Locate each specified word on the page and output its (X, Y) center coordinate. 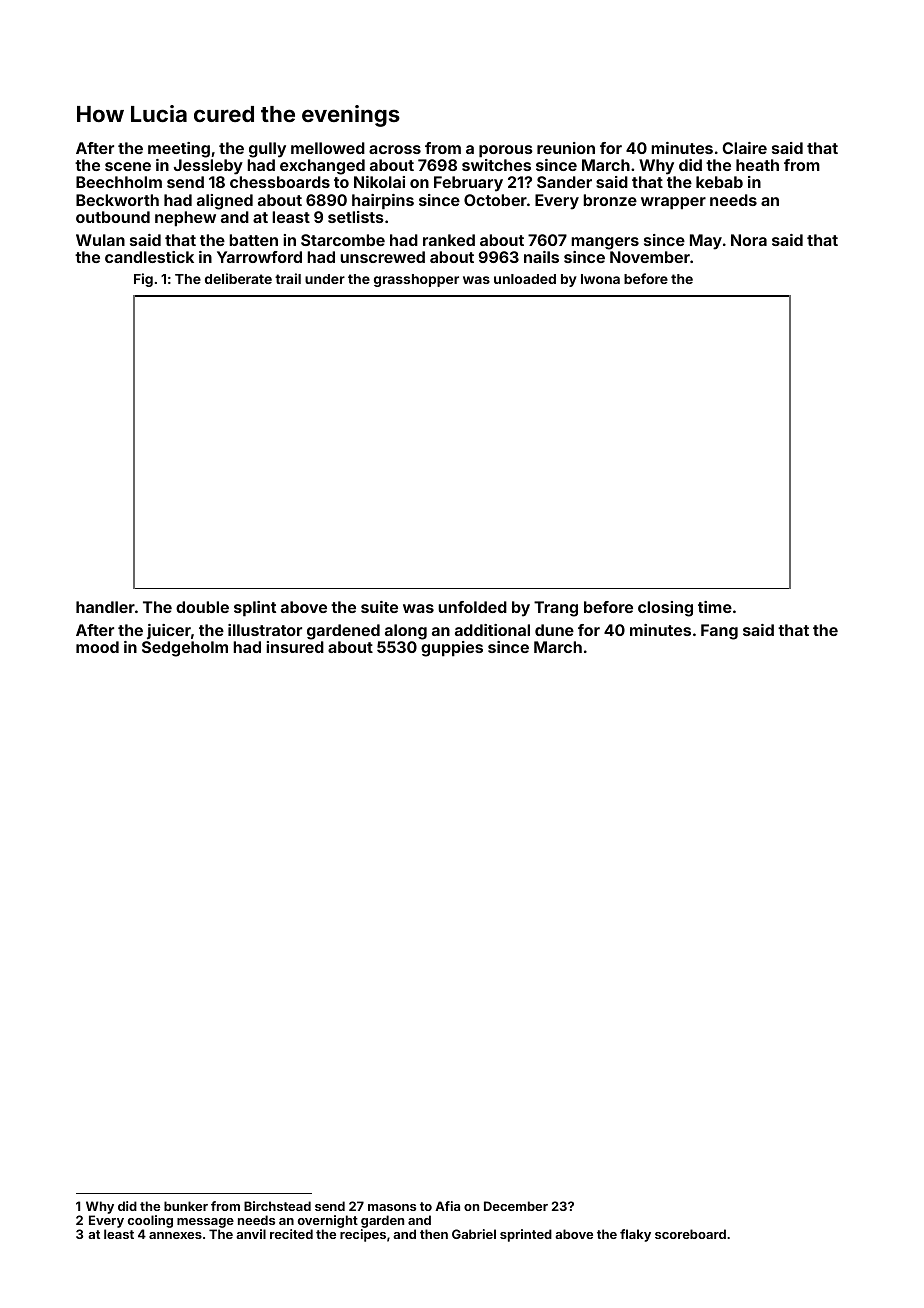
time (715, 607)
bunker (186, 1206)
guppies (452, 649)
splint (255, 609)
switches (496, 165)
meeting (179, 150)
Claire (744, 148)
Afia (447, 1206)
